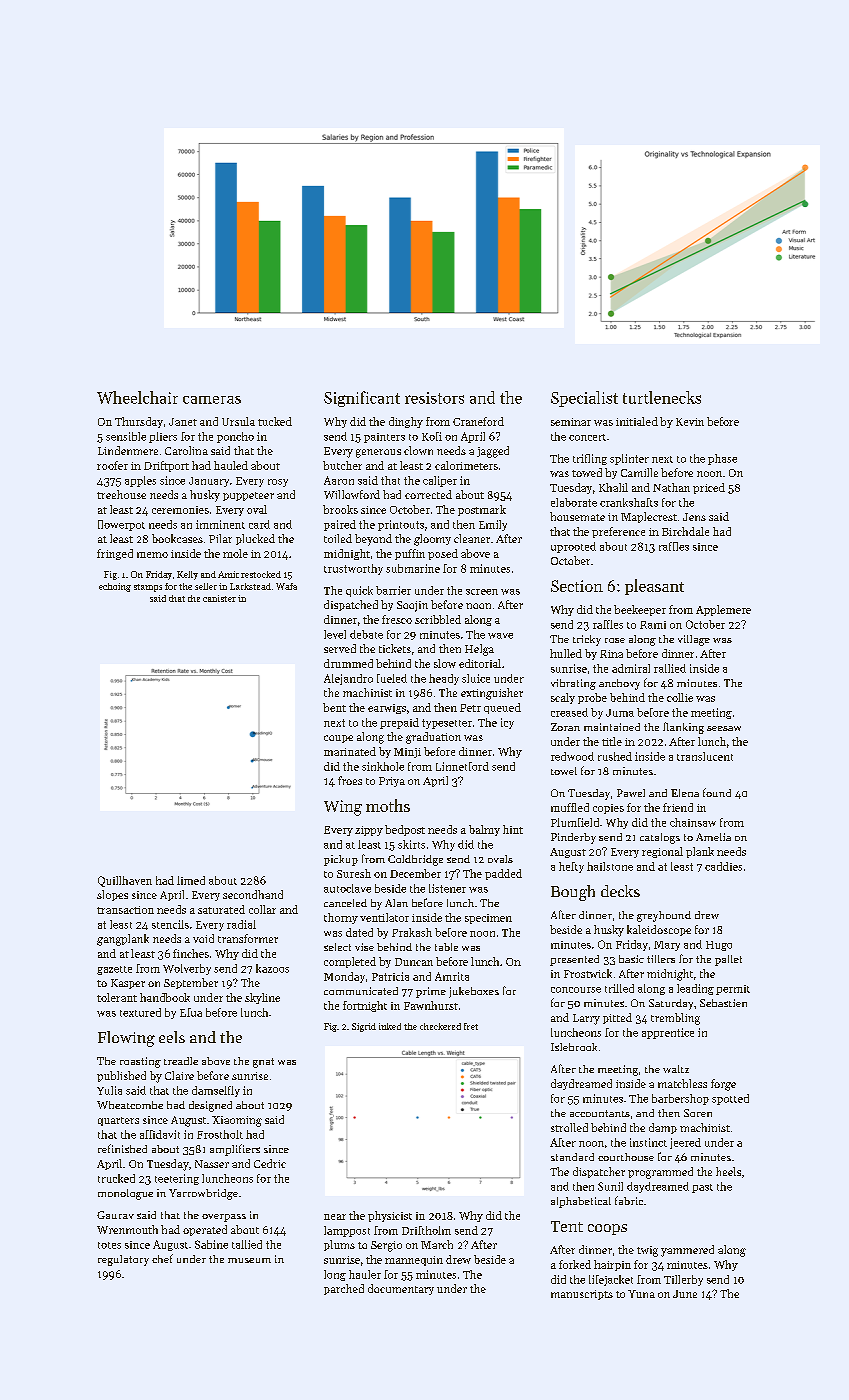 This document has height=1400, width=849. What do you see at coordinates (471, 1026) in the document?
I see `fret` at bounding box center [471, 1026].
